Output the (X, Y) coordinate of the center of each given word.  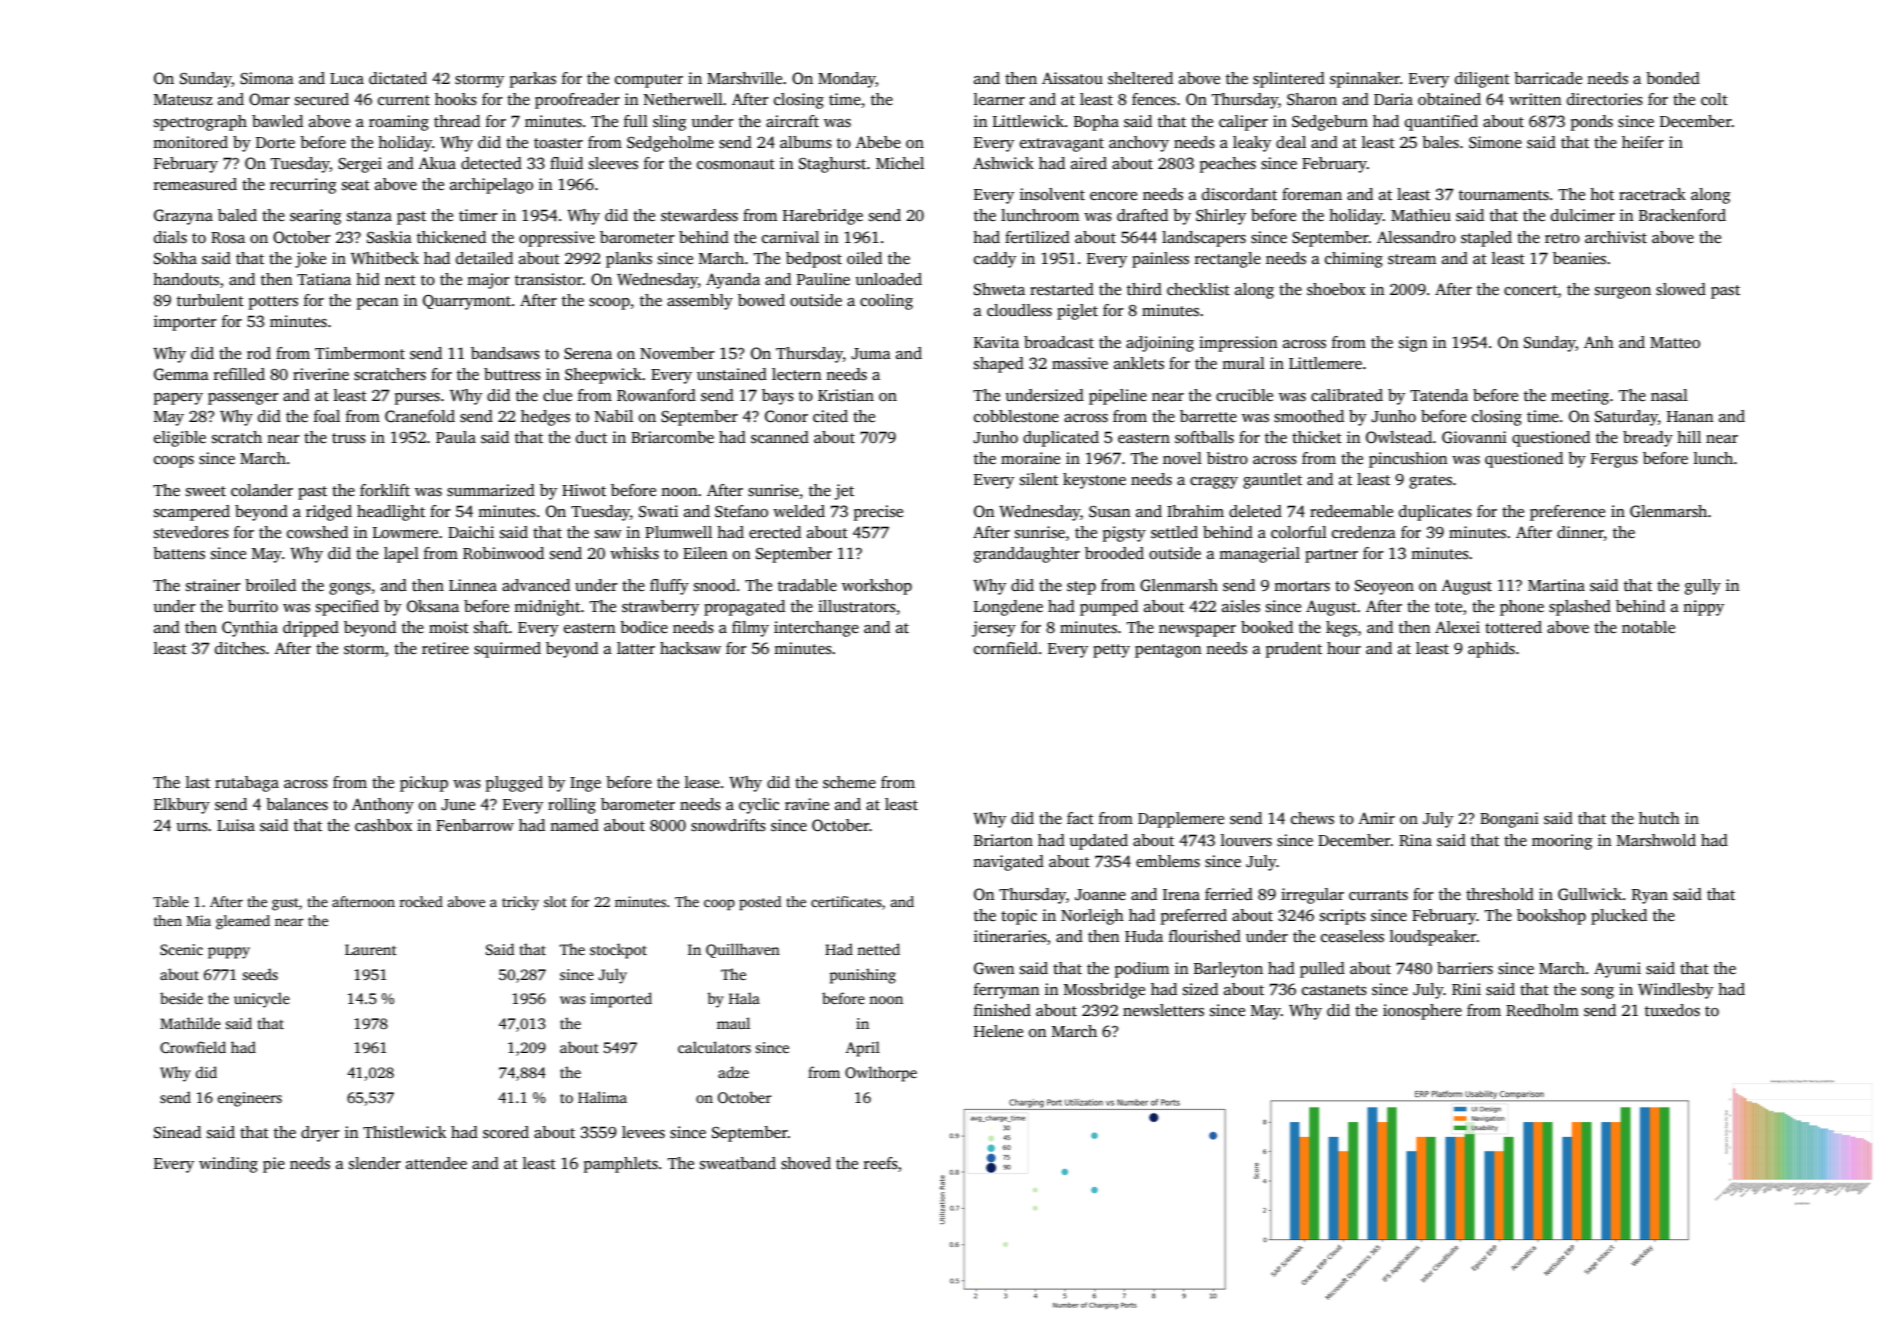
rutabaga (247, 784)
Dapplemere (1181, 820)
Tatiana (324, 279)
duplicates (1435, 513)
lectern (797, 374)
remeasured (195, 184)
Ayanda (733, 281)
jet (844, 492)
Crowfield (193, 1047)
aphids (1491, 650)
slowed (1681, 289)
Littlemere (1325, 363)
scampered (192, 513)
